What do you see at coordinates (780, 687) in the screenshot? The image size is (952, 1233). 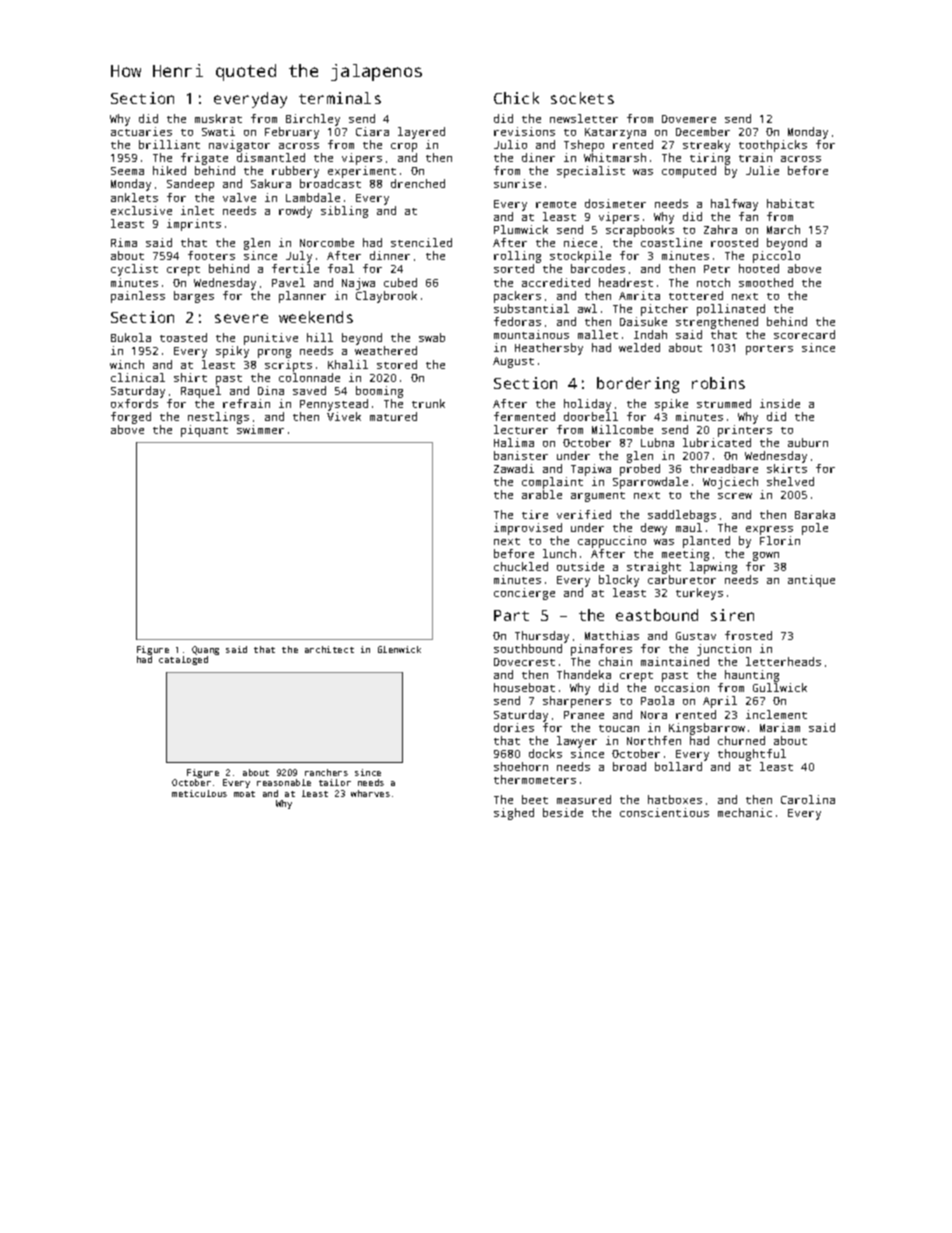 I see `Gullwick` at bounding box center [780, 687].
